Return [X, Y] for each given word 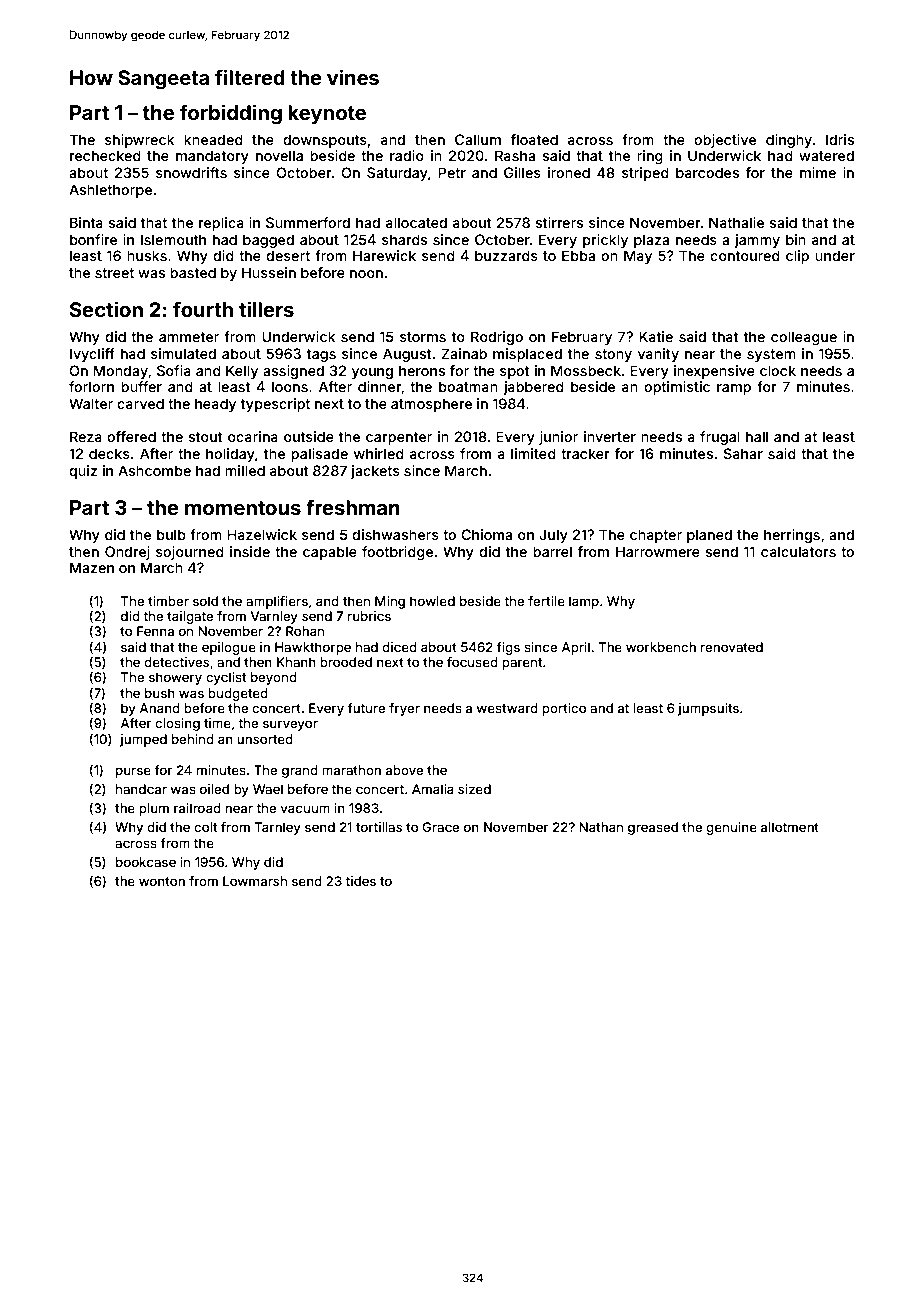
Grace [440, 827]
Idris [840, 139]
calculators [798, 551]
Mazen [92, 567]
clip [797, 257]
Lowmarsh [255, 881]
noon [366, 274]
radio [407, 155]
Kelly [242, 372]
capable [330, 553]
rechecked [105, 155]
